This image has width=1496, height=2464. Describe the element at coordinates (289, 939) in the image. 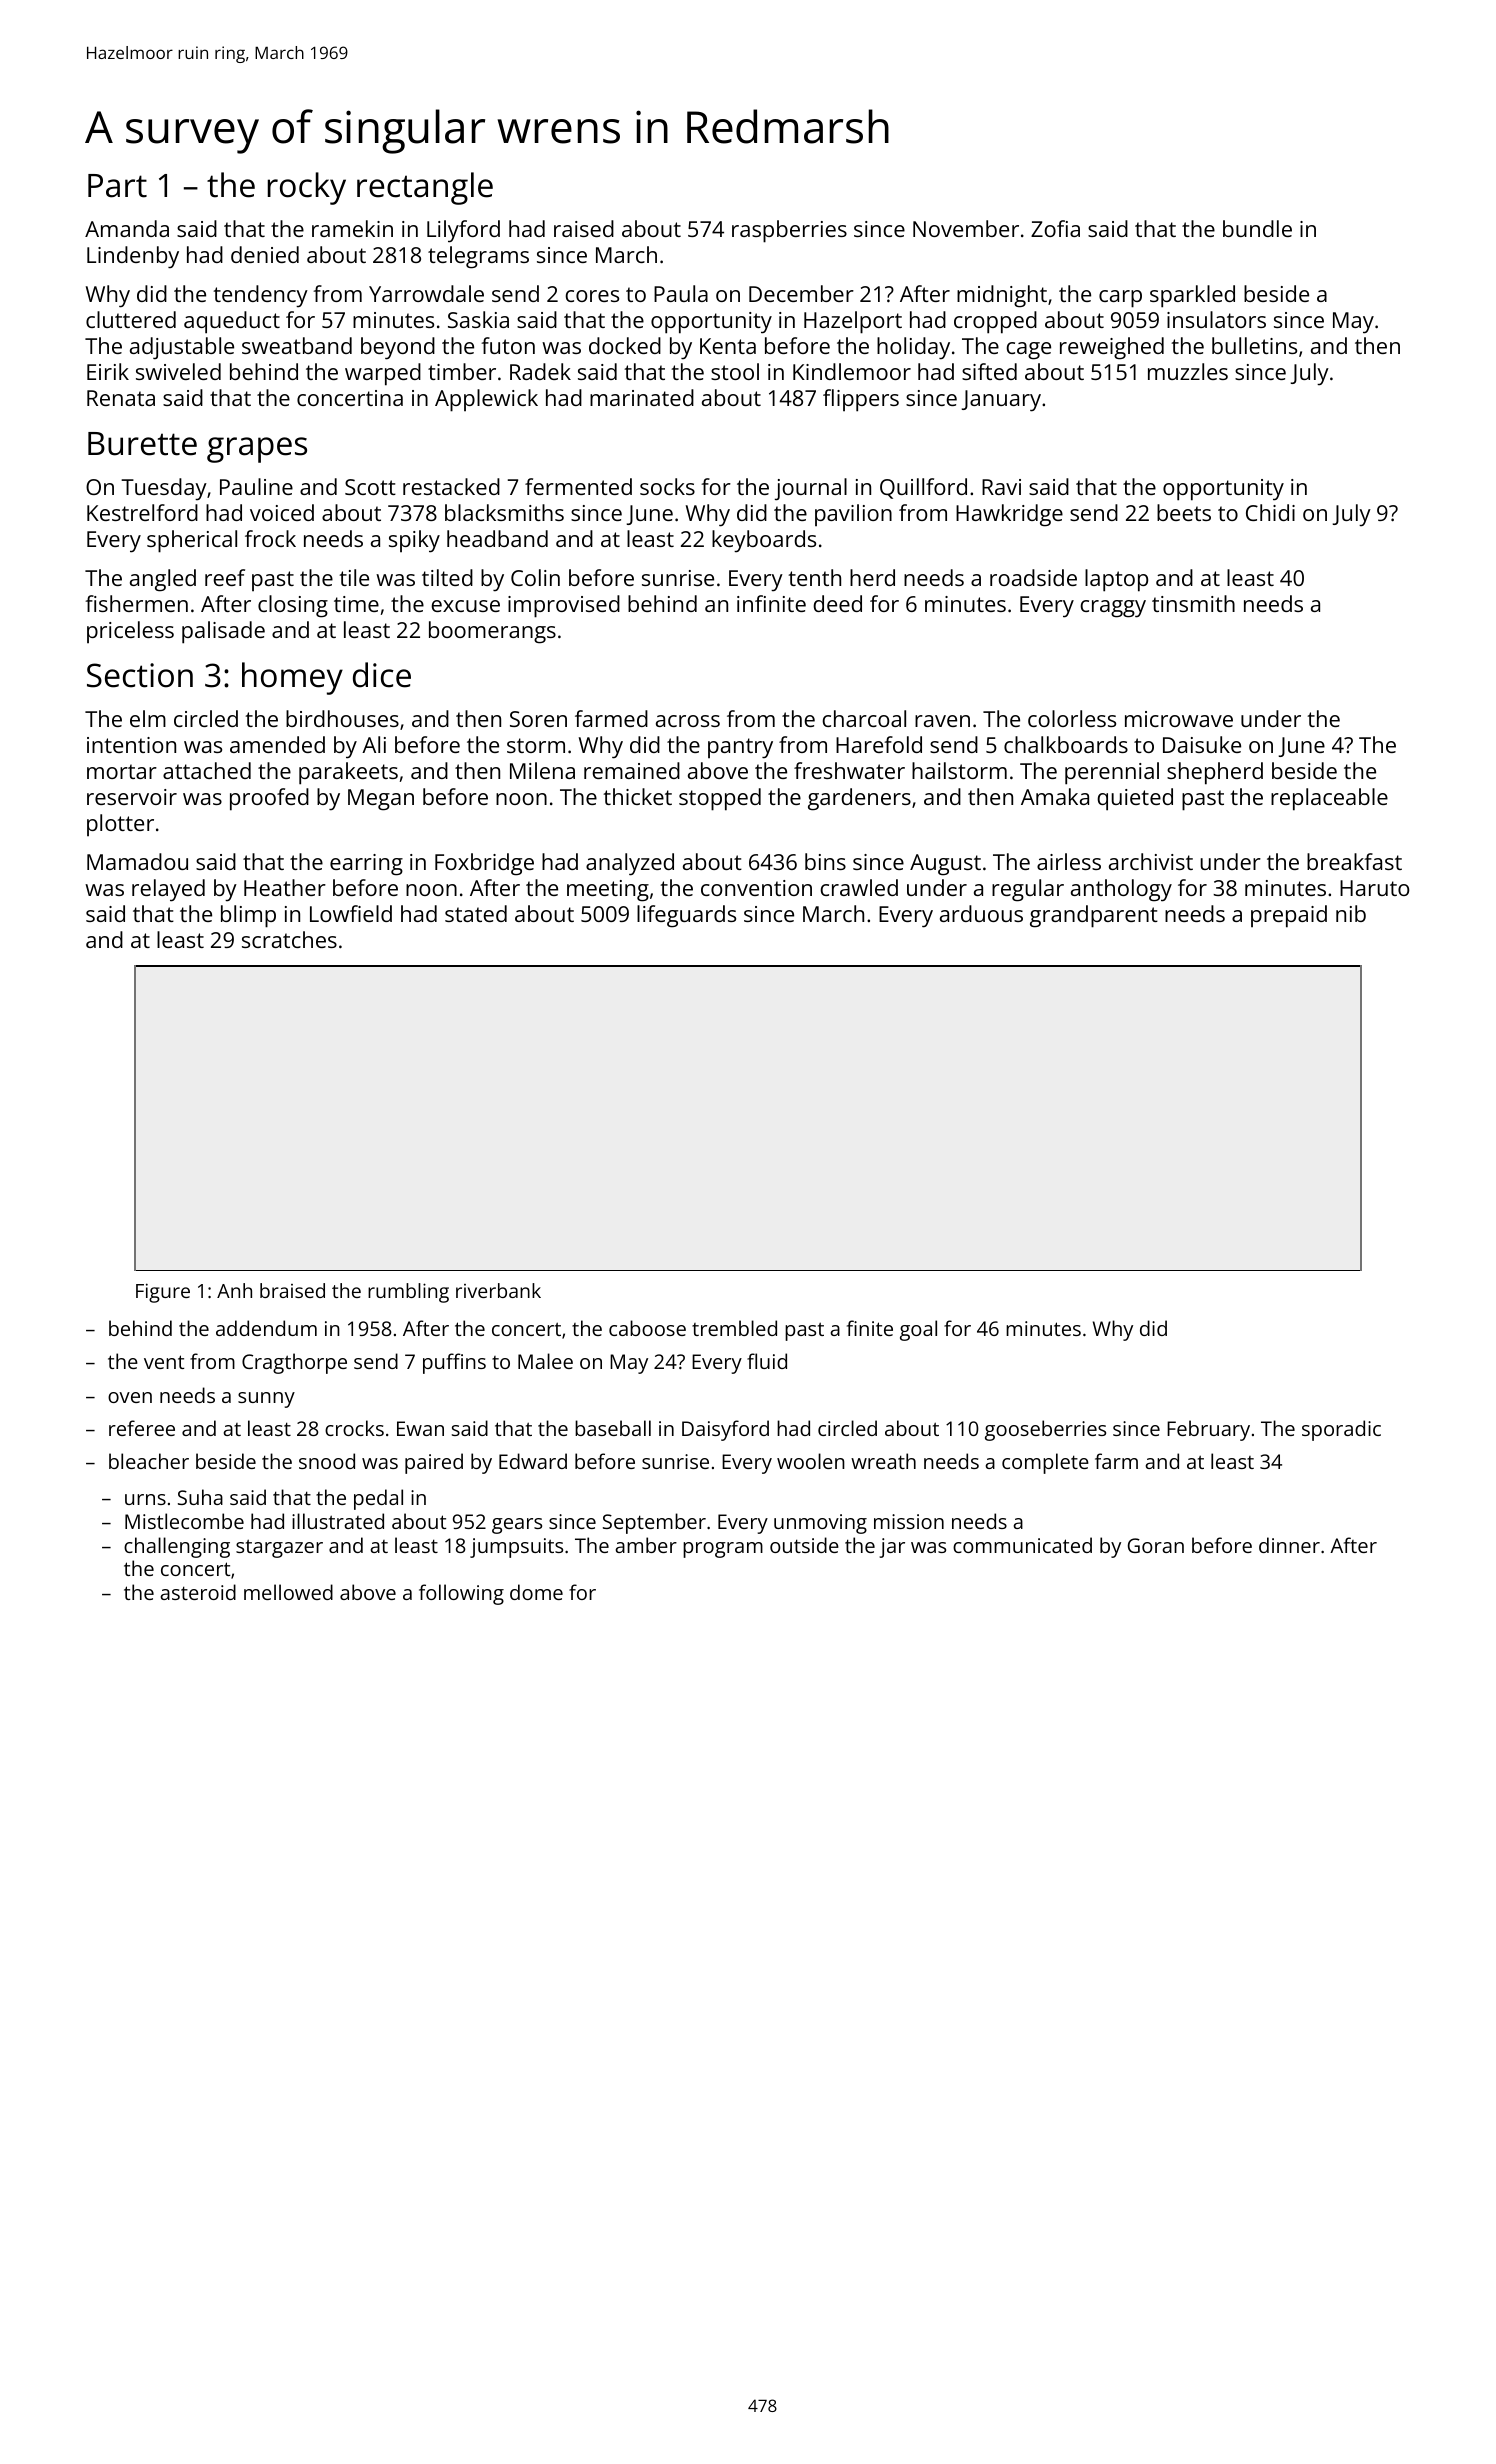

I see `scratches` at that location.
